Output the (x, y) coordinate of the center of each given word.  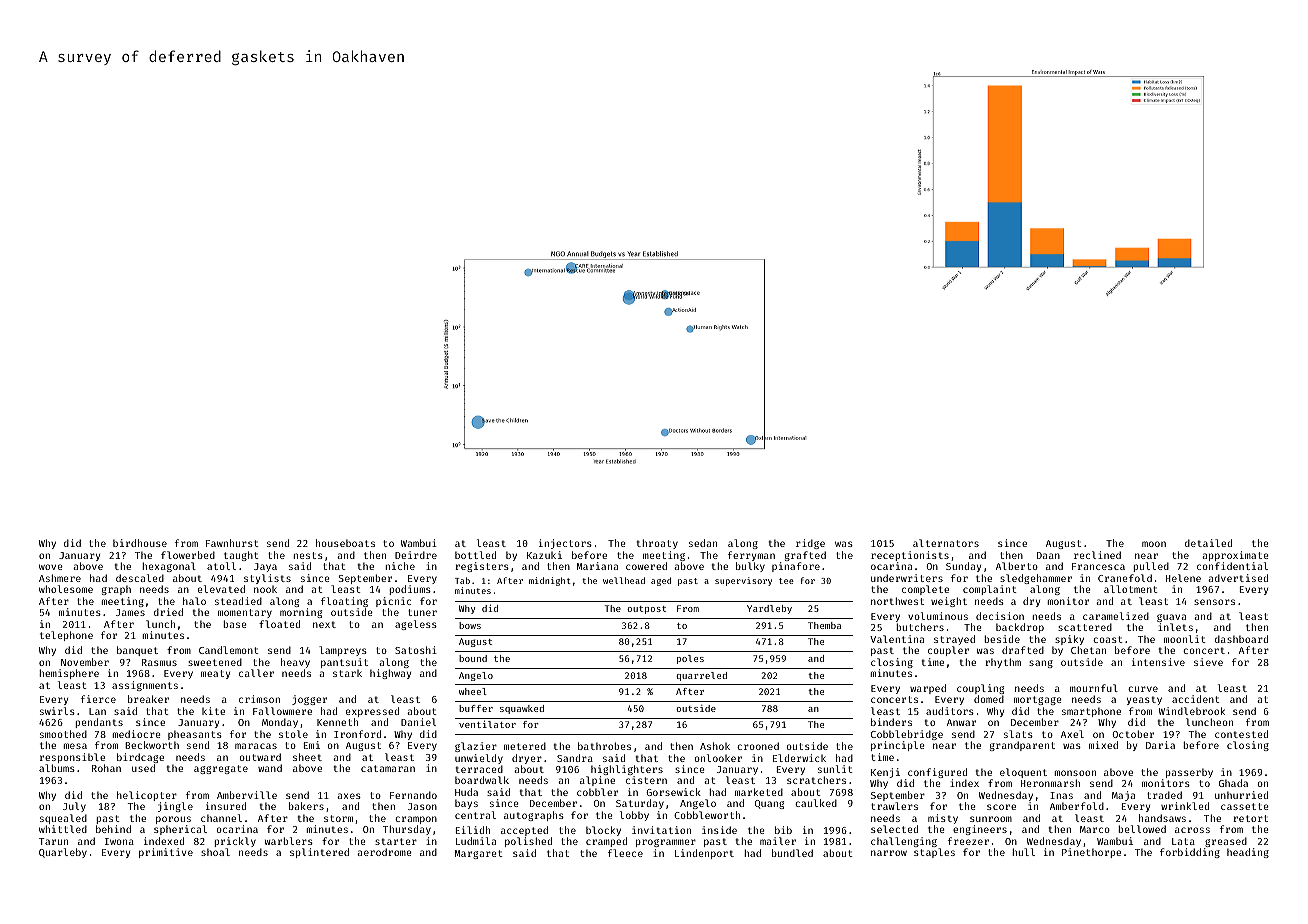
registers (482, 567)
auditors (950, 711)
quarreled (701, 676)
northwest (897, 601)
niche (400, 566)
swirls (57, 711)
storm (338, 818)
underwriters (907, 578)
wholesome (66, 589)
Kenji (885, 773)
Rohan (106, 768)
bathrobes (604, 746)
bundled (792, 853)
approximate (1235, 556)
